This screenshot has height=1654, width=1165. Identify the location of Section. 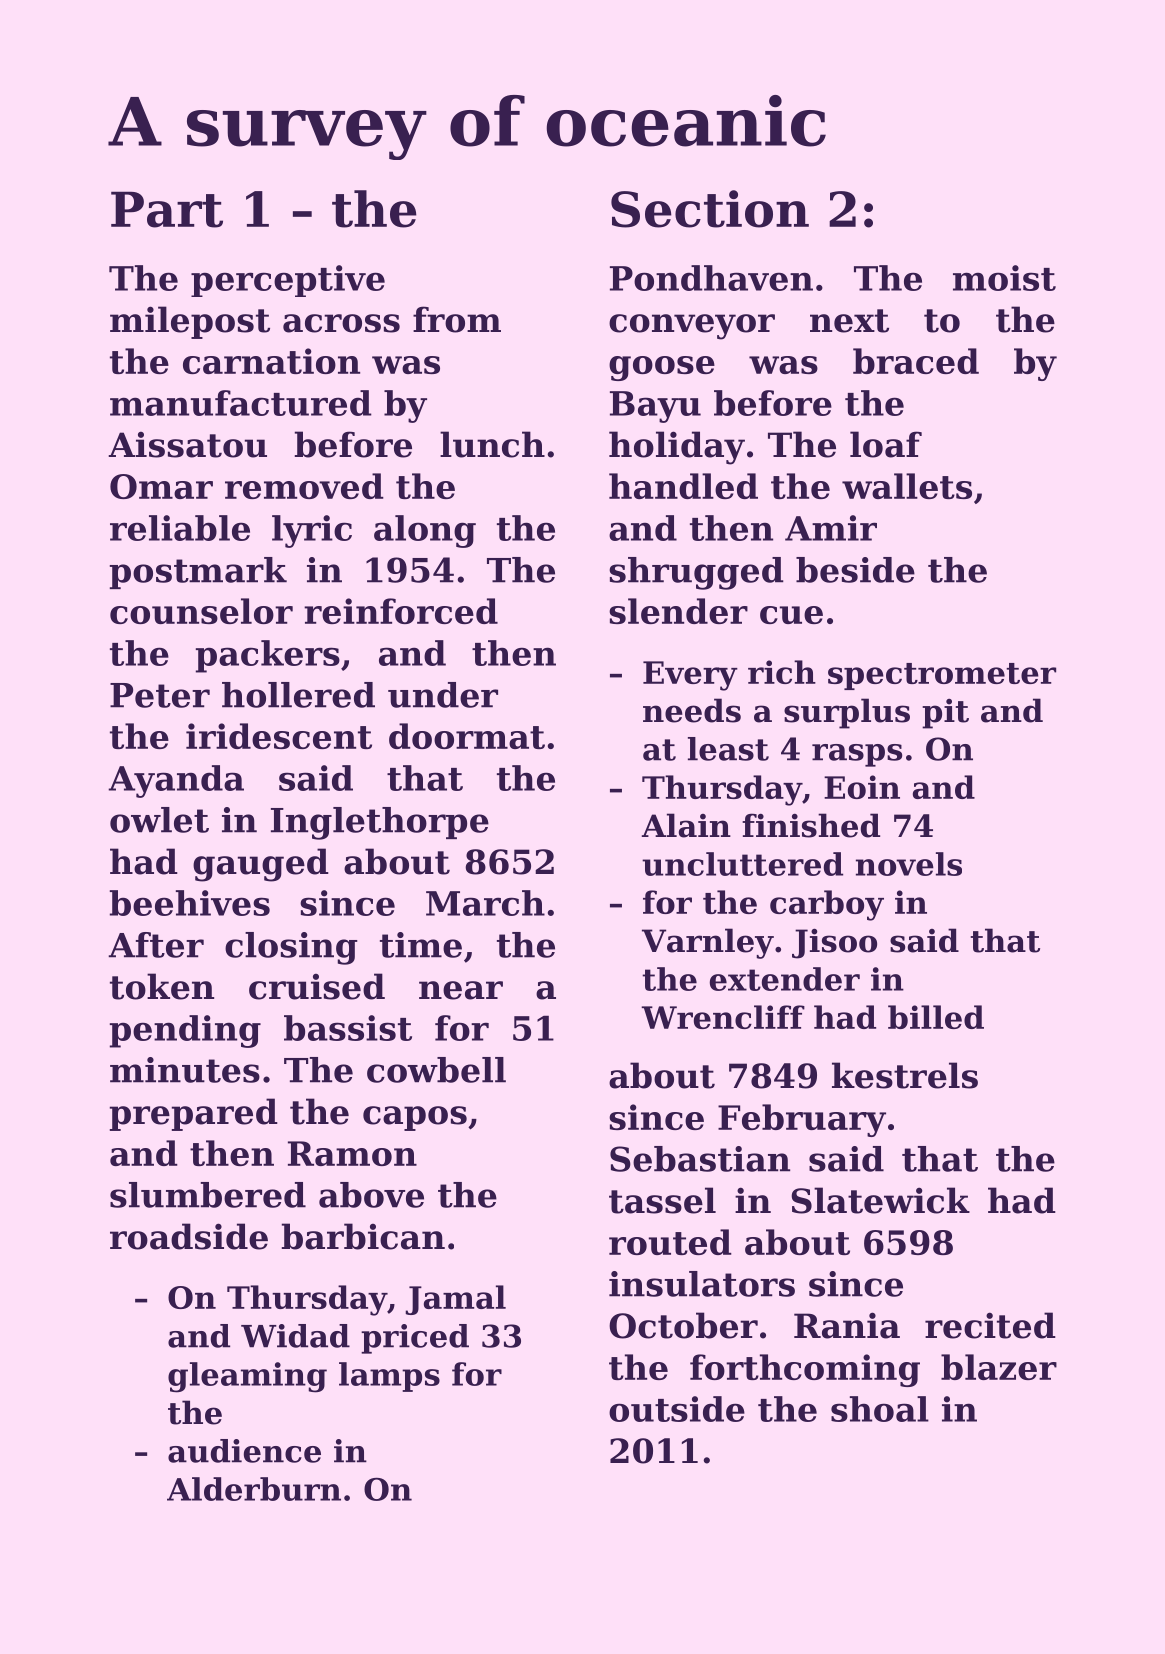
(710, 209).
